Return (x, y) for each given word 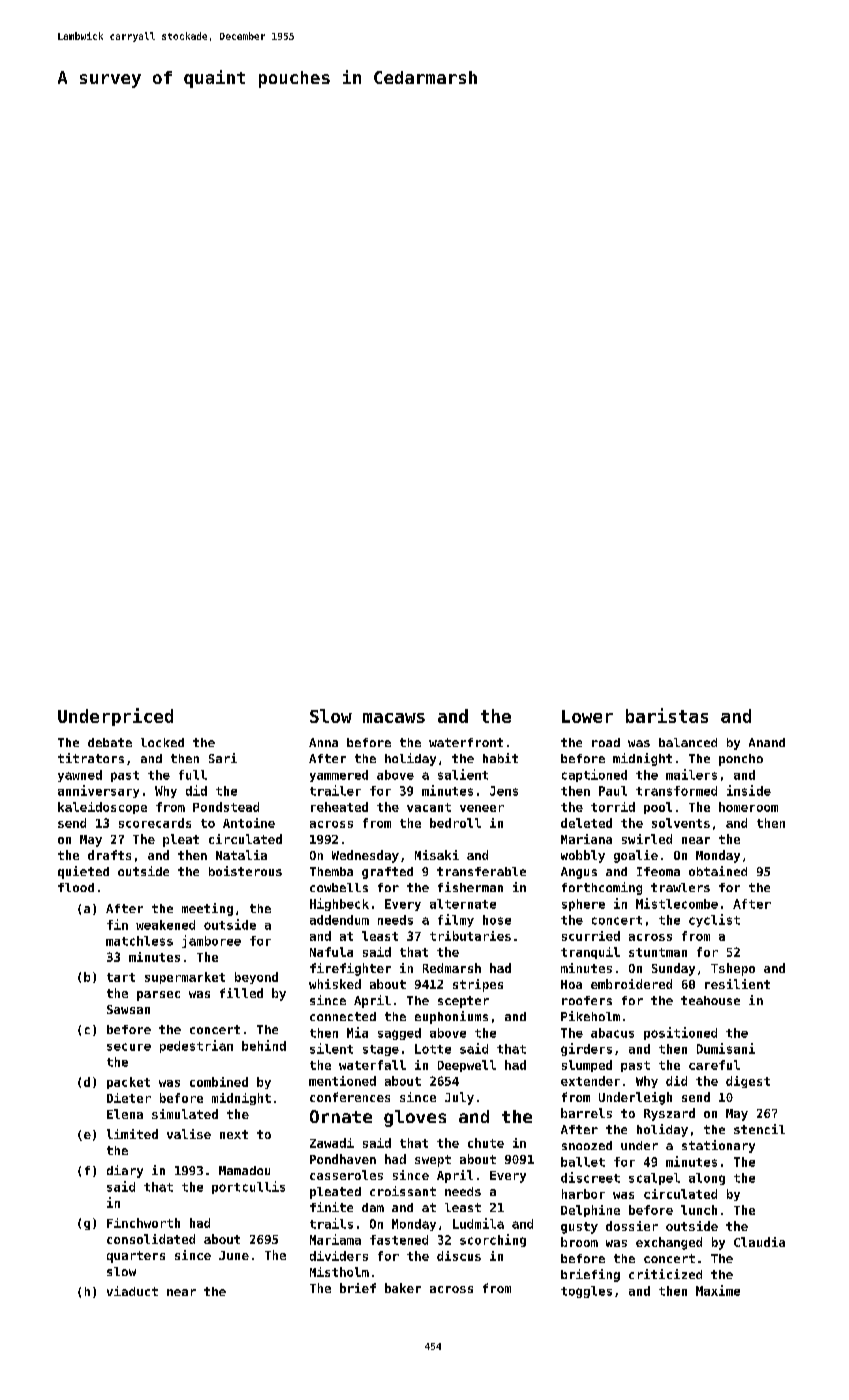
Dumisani (726, 1048)
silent (331, 1048)
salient (463, 774)
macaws (394, 718)
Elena (125, 1114)
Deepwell (467, 1066)
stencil (759, 1129)
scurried (591, 936)
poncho (741, 760)
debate (110, 742)
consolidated (151, 1239)
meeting (207, 909)
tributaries (470, 936)
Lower (587, 716)
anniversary (98, 791)
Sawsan (128, 1009)
